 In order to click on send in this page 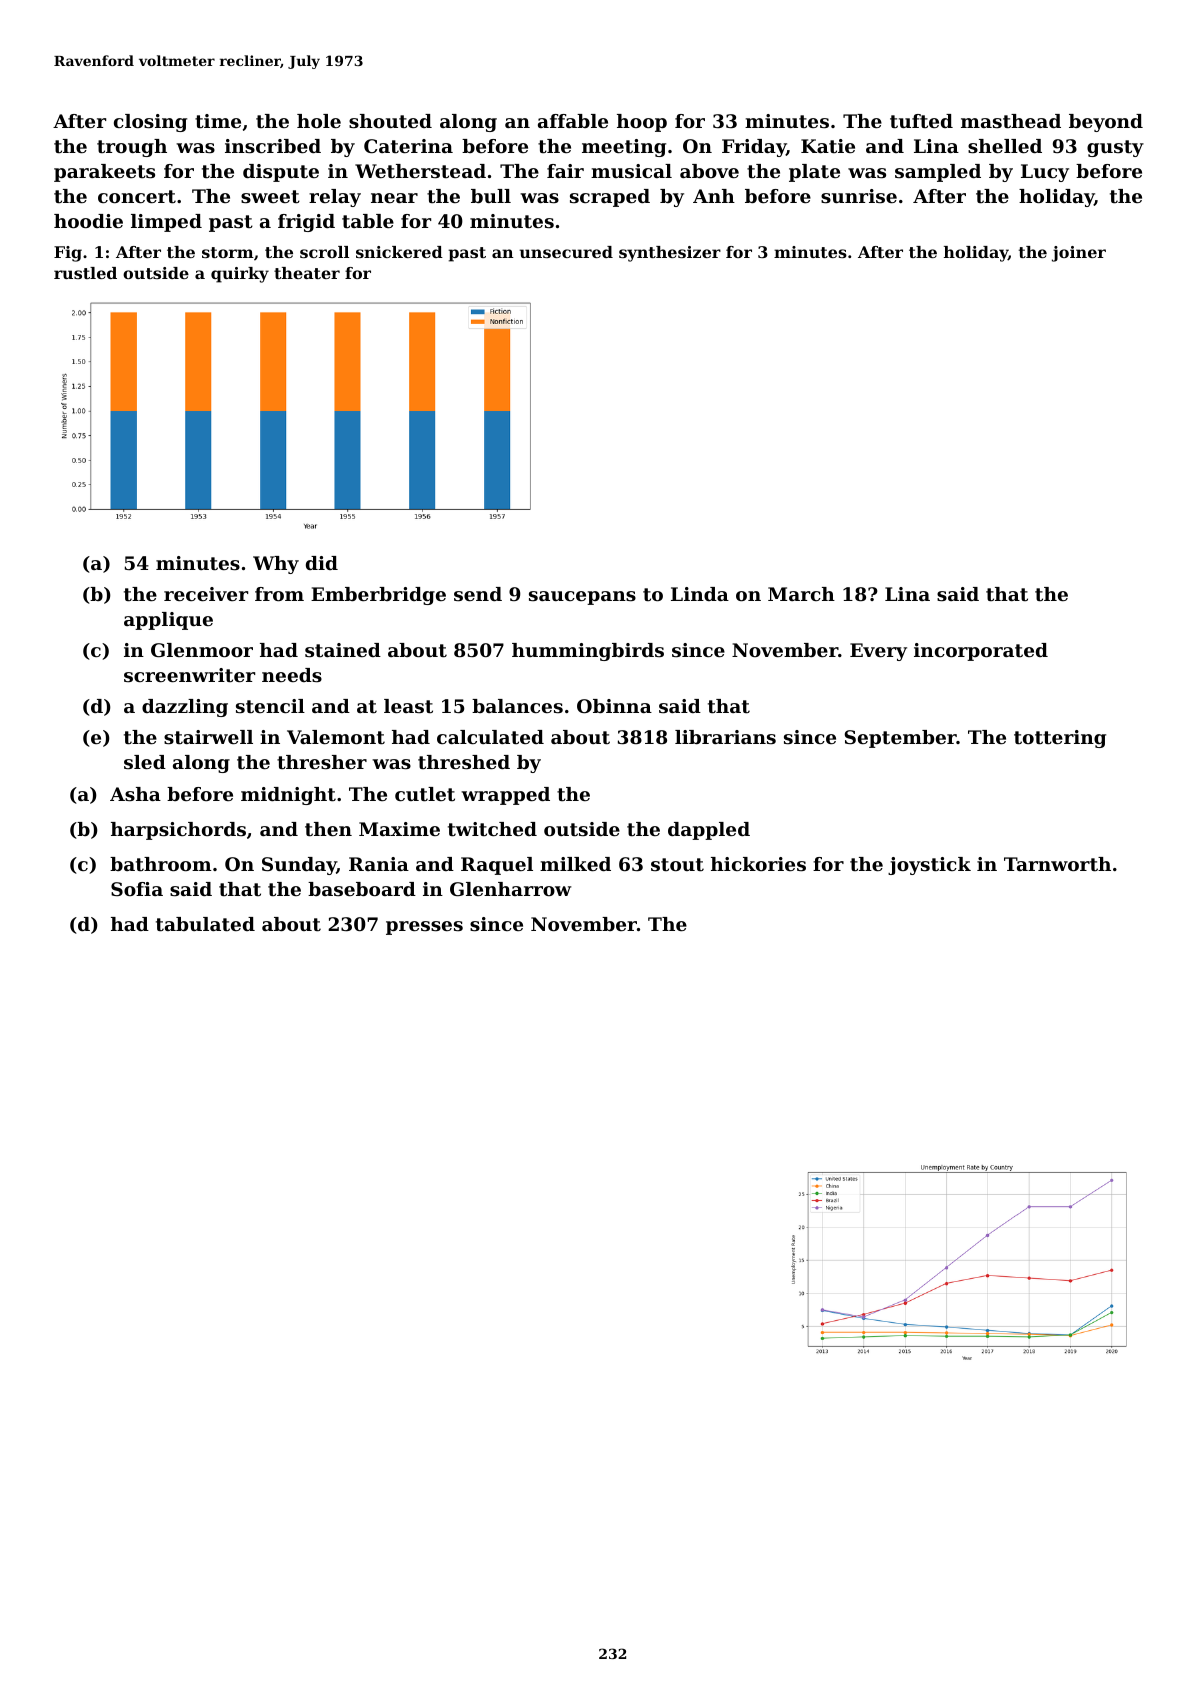, I will do `click(478, 594)`.
